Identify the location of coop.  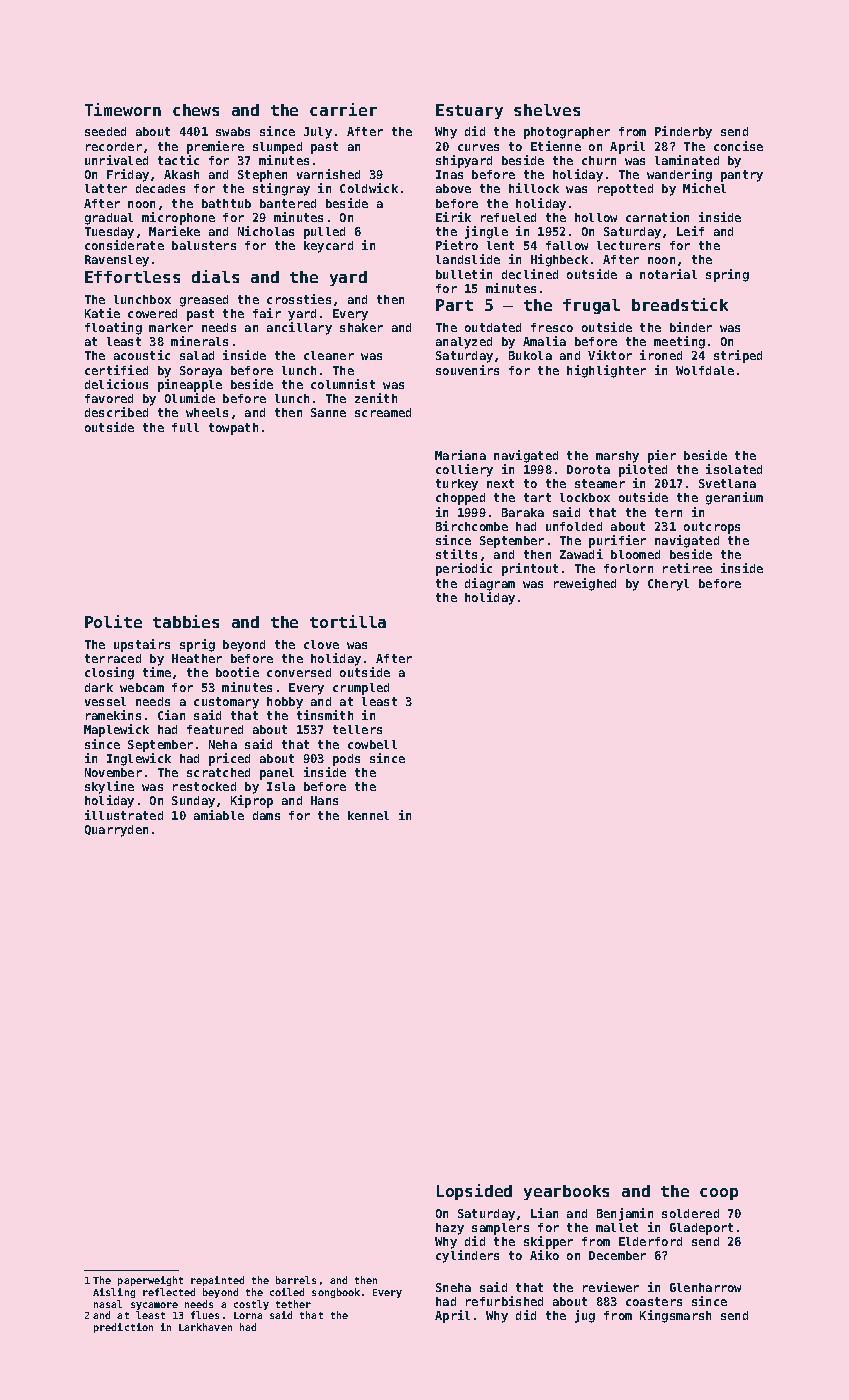
(719, 1194).
